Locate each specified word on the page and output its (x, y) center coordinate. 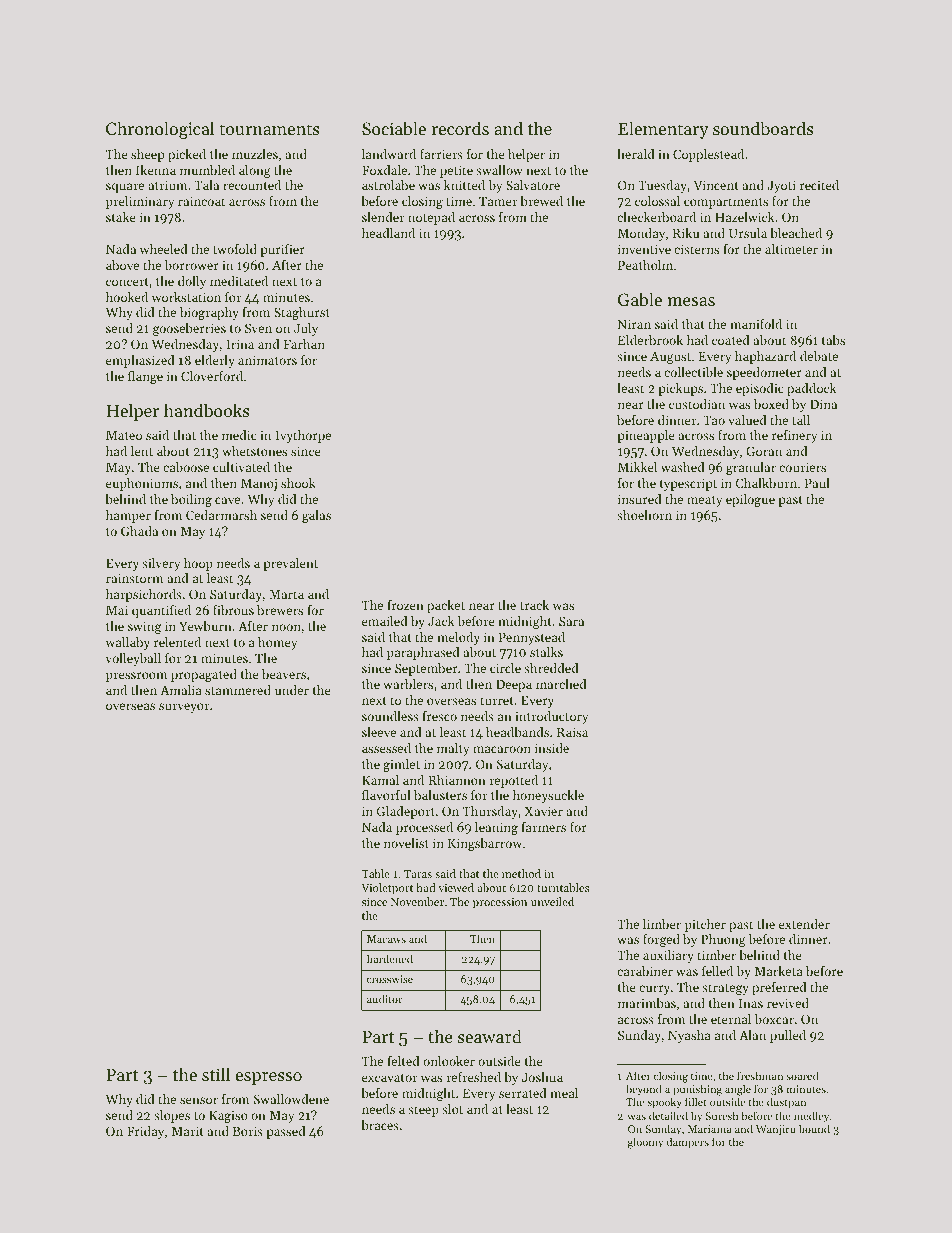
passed (286, 1132)
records (460, 128)
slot (452, 1109)
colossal (657, 201)
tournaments (270, 129)
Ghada (139, 531)
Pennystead (532, 638)
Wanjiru (776, 1130)
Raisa (572, 732)
